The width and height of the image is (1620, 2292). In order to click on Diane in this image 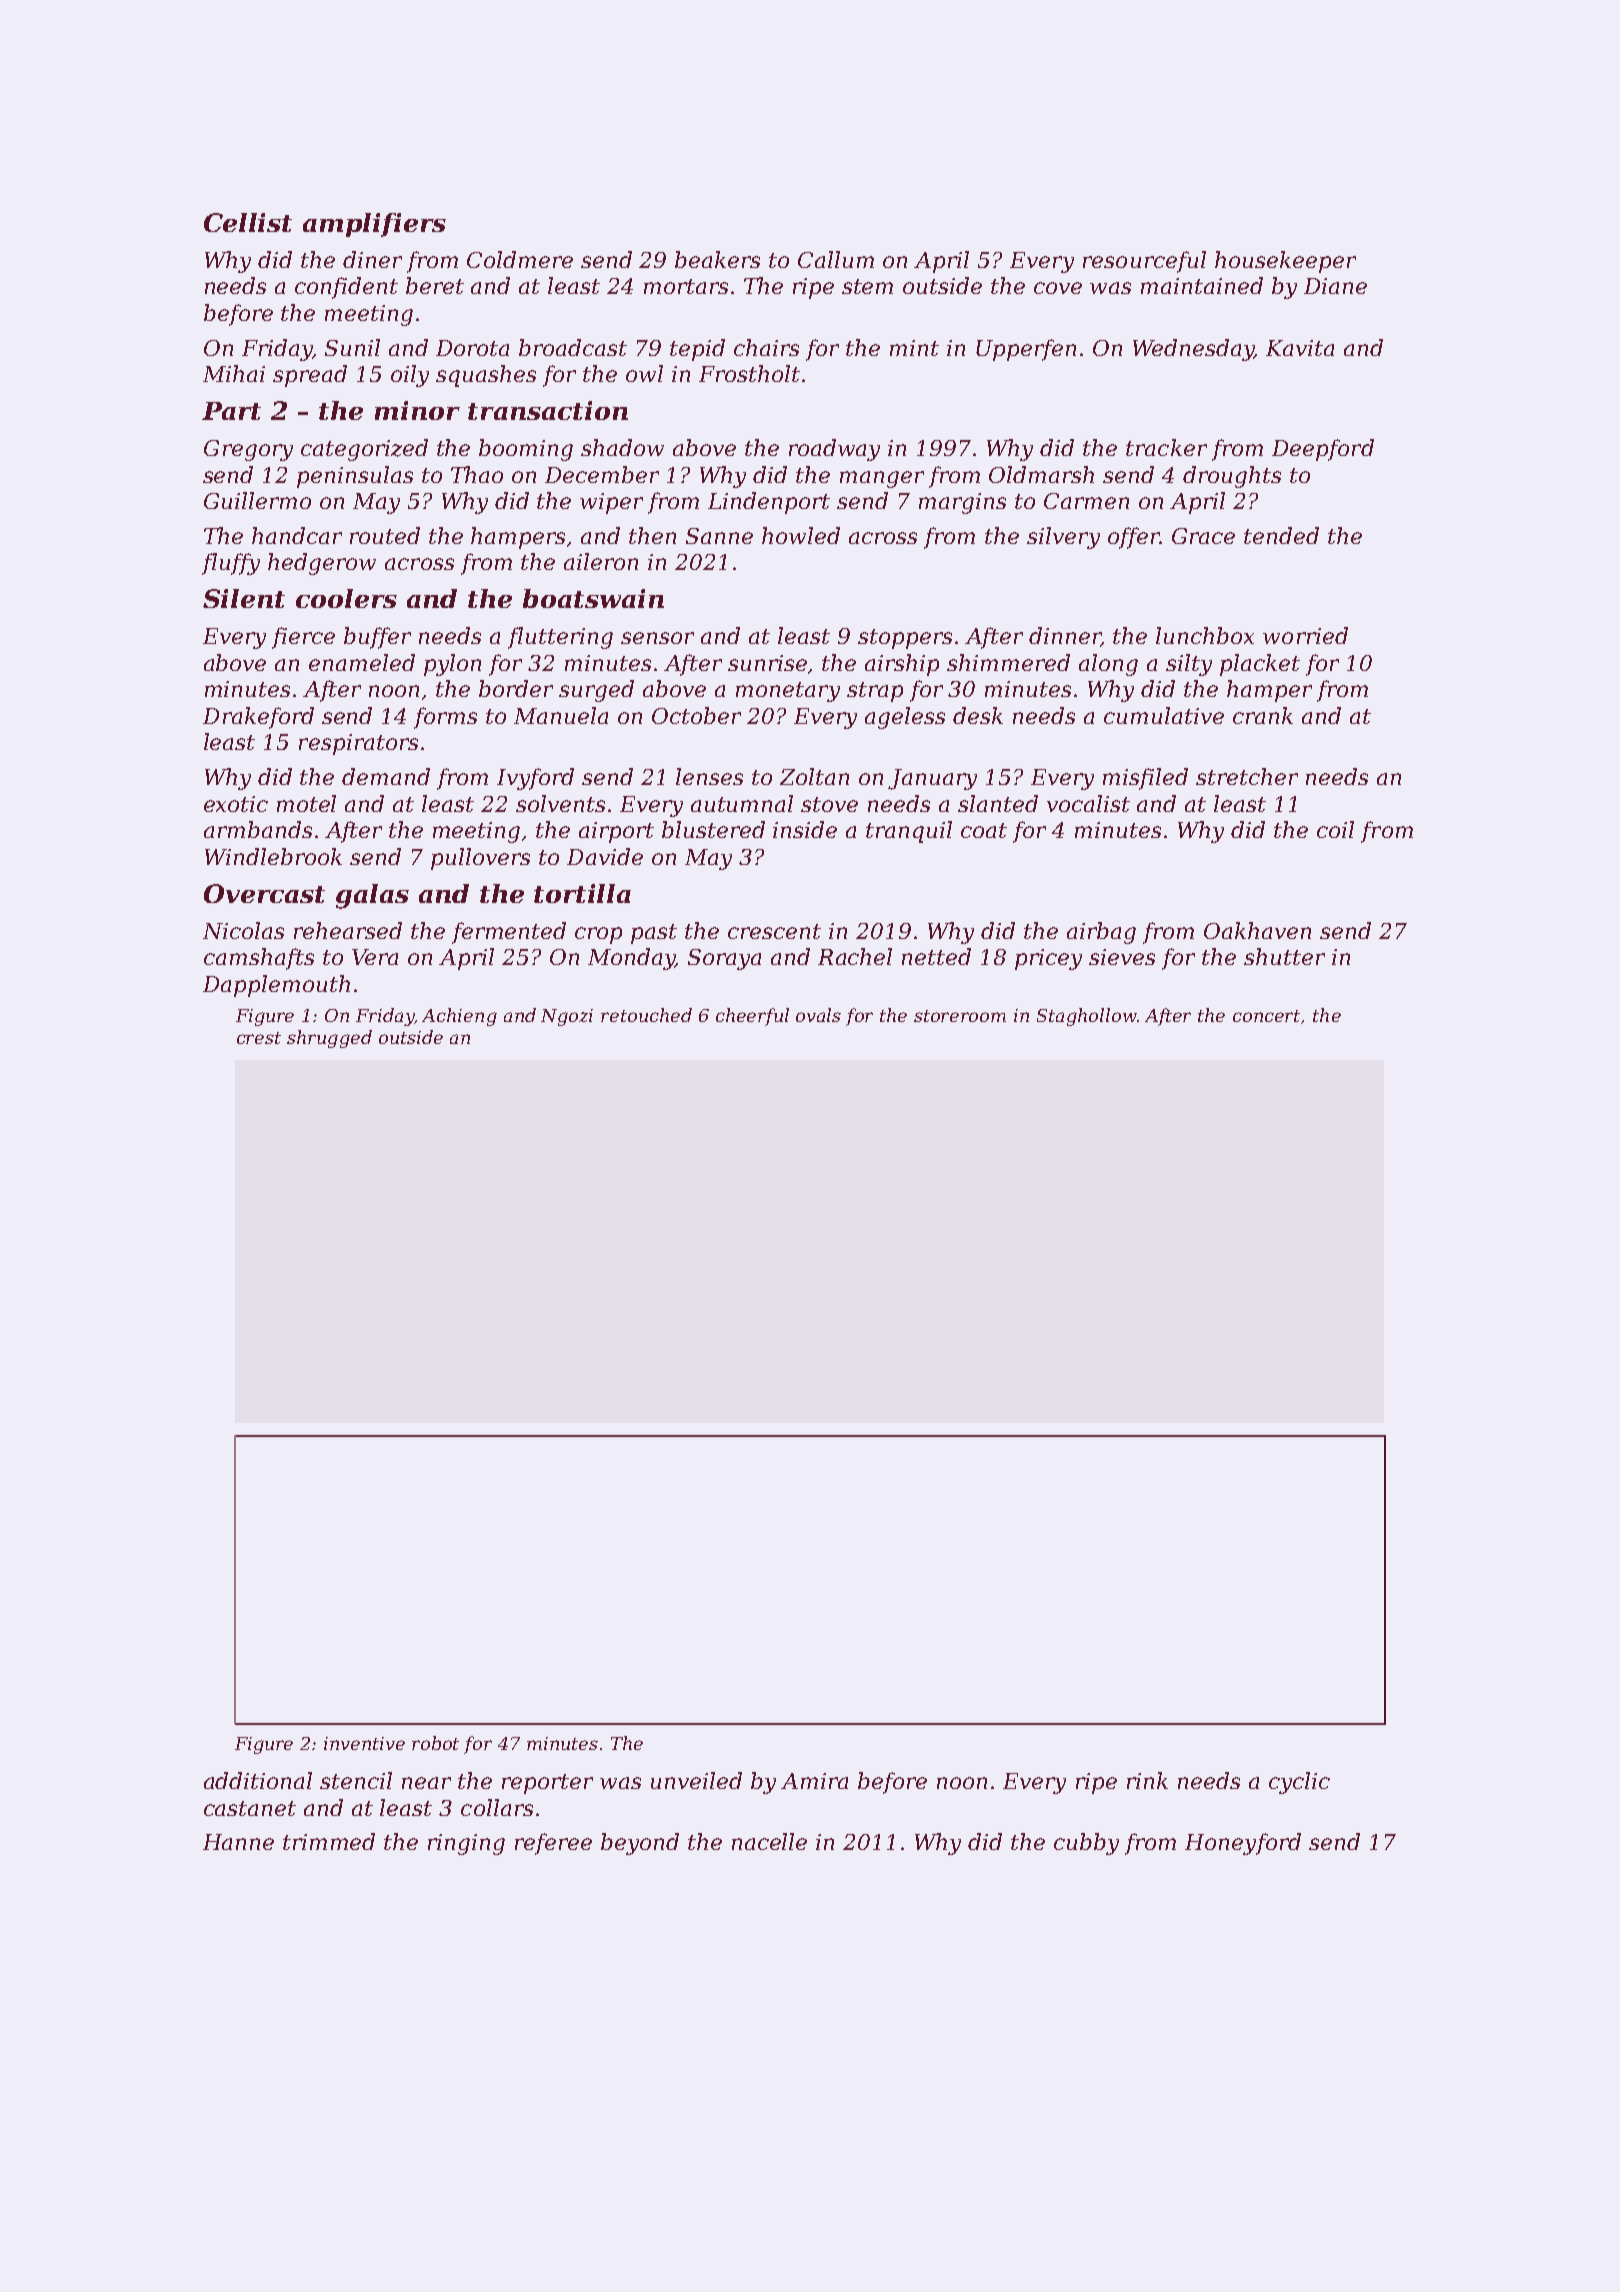, I will do `click(1335, 286)`.
